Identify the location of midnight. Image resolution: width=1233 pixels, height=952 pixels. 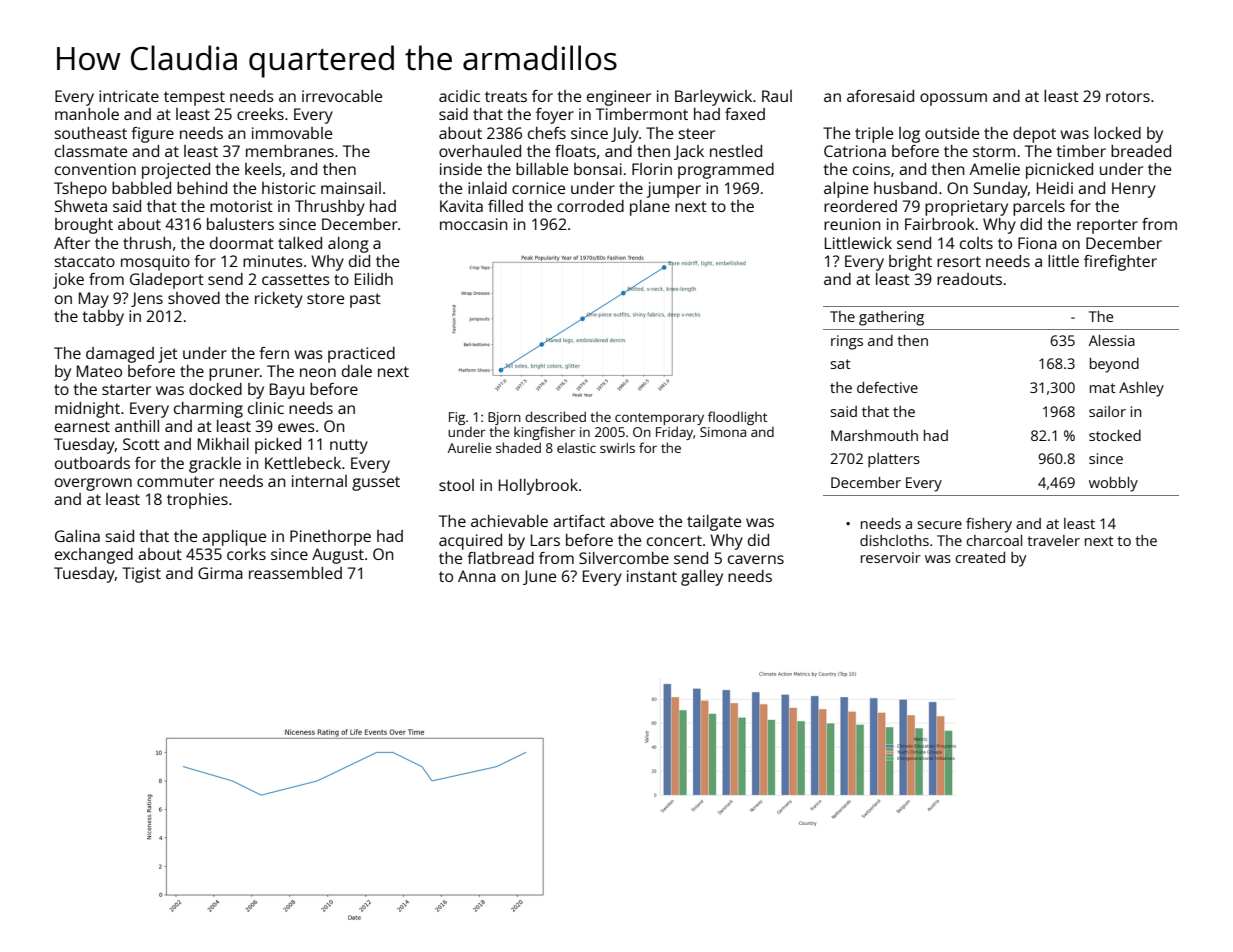
(87, 410).
